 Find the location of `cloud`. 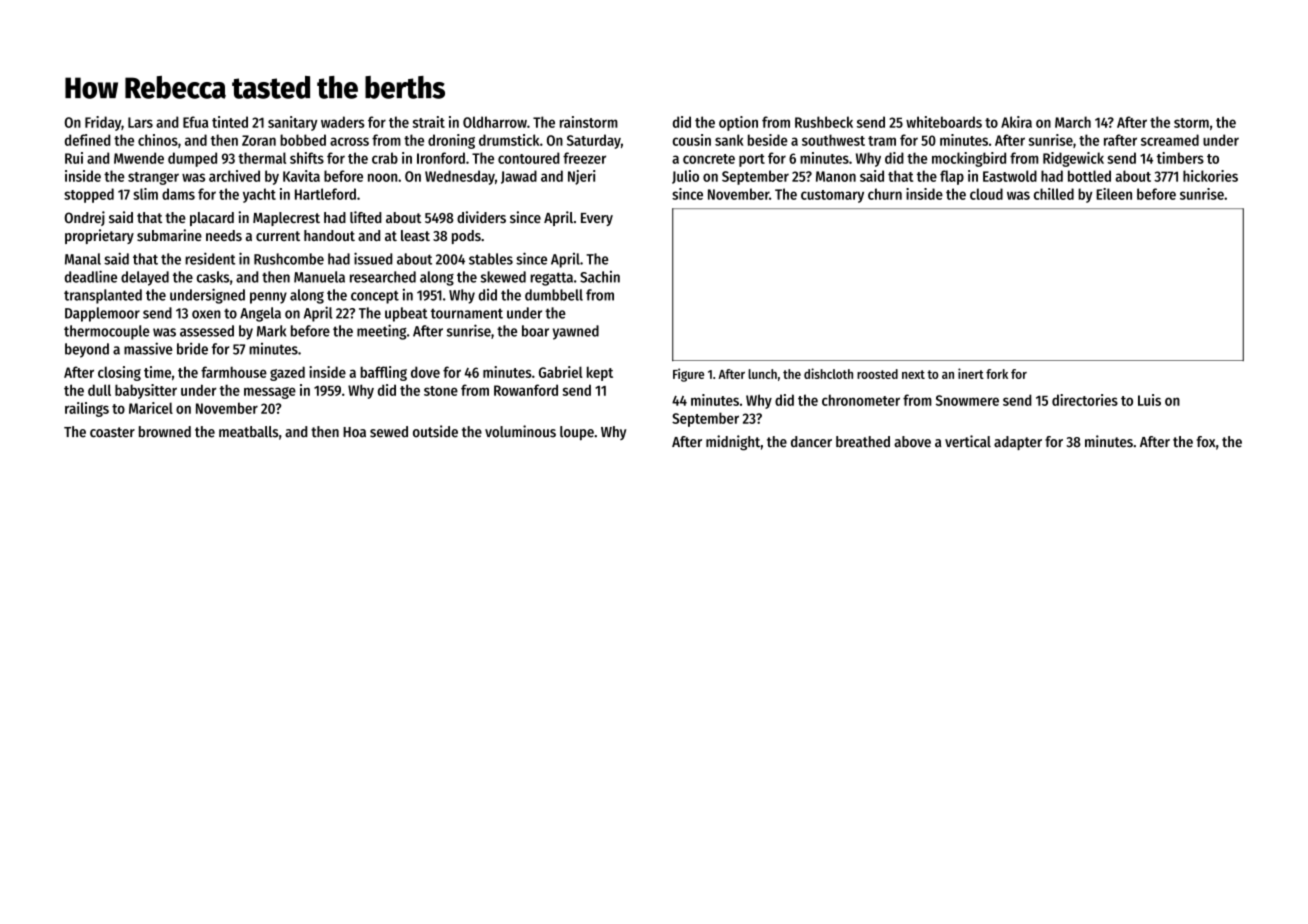

cloud is located at coordinates (986, 194).
